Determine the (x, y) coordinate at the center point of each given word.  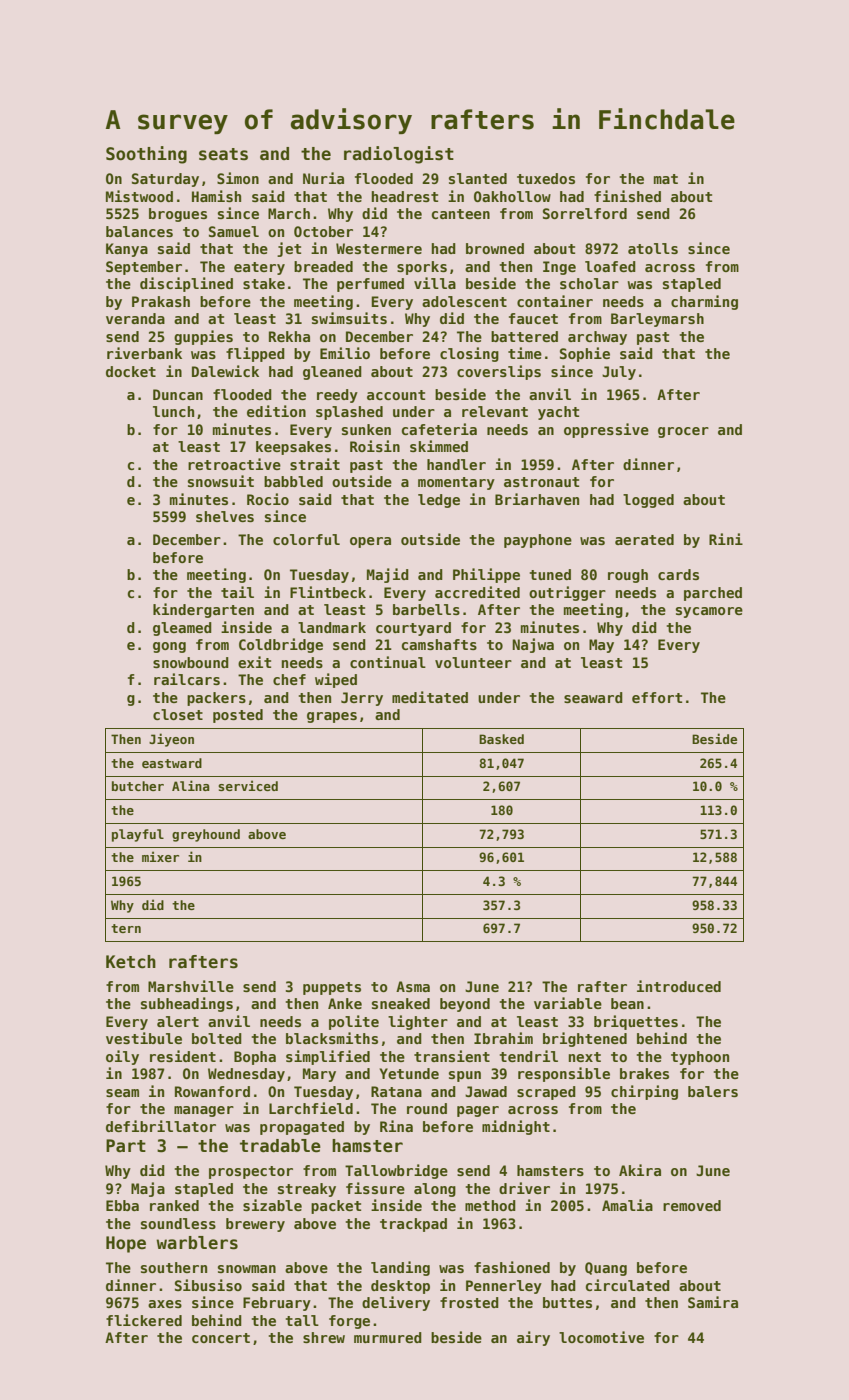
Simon (238, 178)
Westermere (379, 248)
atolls (653, 248)
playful (138, 835)
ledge (439, 501)
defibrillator (161, 1126)
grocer (683, 432)
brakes (644, 1073)
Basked (501, 739)
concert (221, 1338)
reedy (337, 396)
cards (678, 574)
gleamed (182, 629)
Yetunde (409, 1073)
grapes (332, 717)
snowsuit (221, 481)
